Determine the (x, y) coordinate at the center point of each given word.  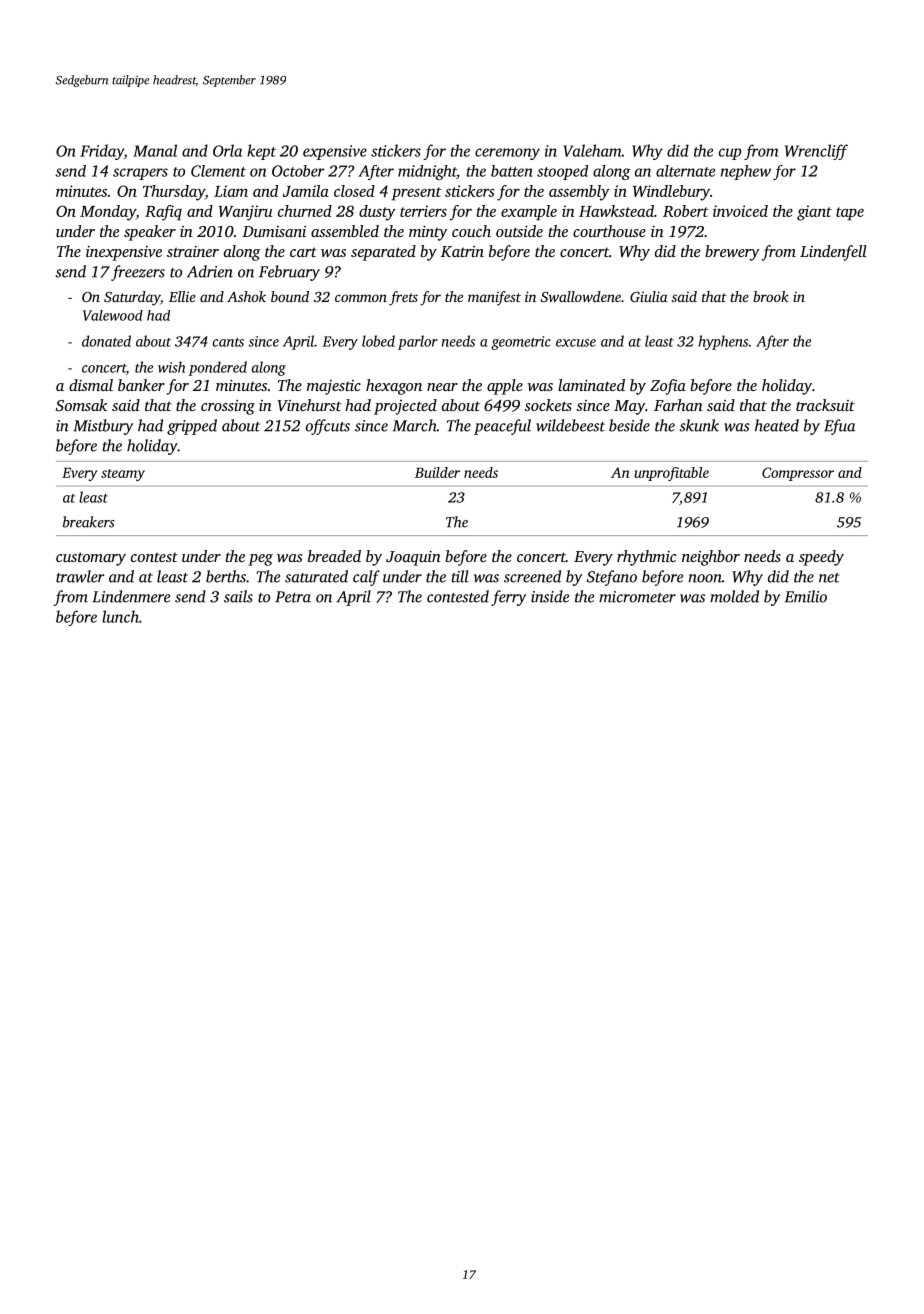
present (417, 194)
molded (734, 596)
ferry (508, 598)
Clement (218, 171)
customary (91, 559)
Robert (686, 211)
